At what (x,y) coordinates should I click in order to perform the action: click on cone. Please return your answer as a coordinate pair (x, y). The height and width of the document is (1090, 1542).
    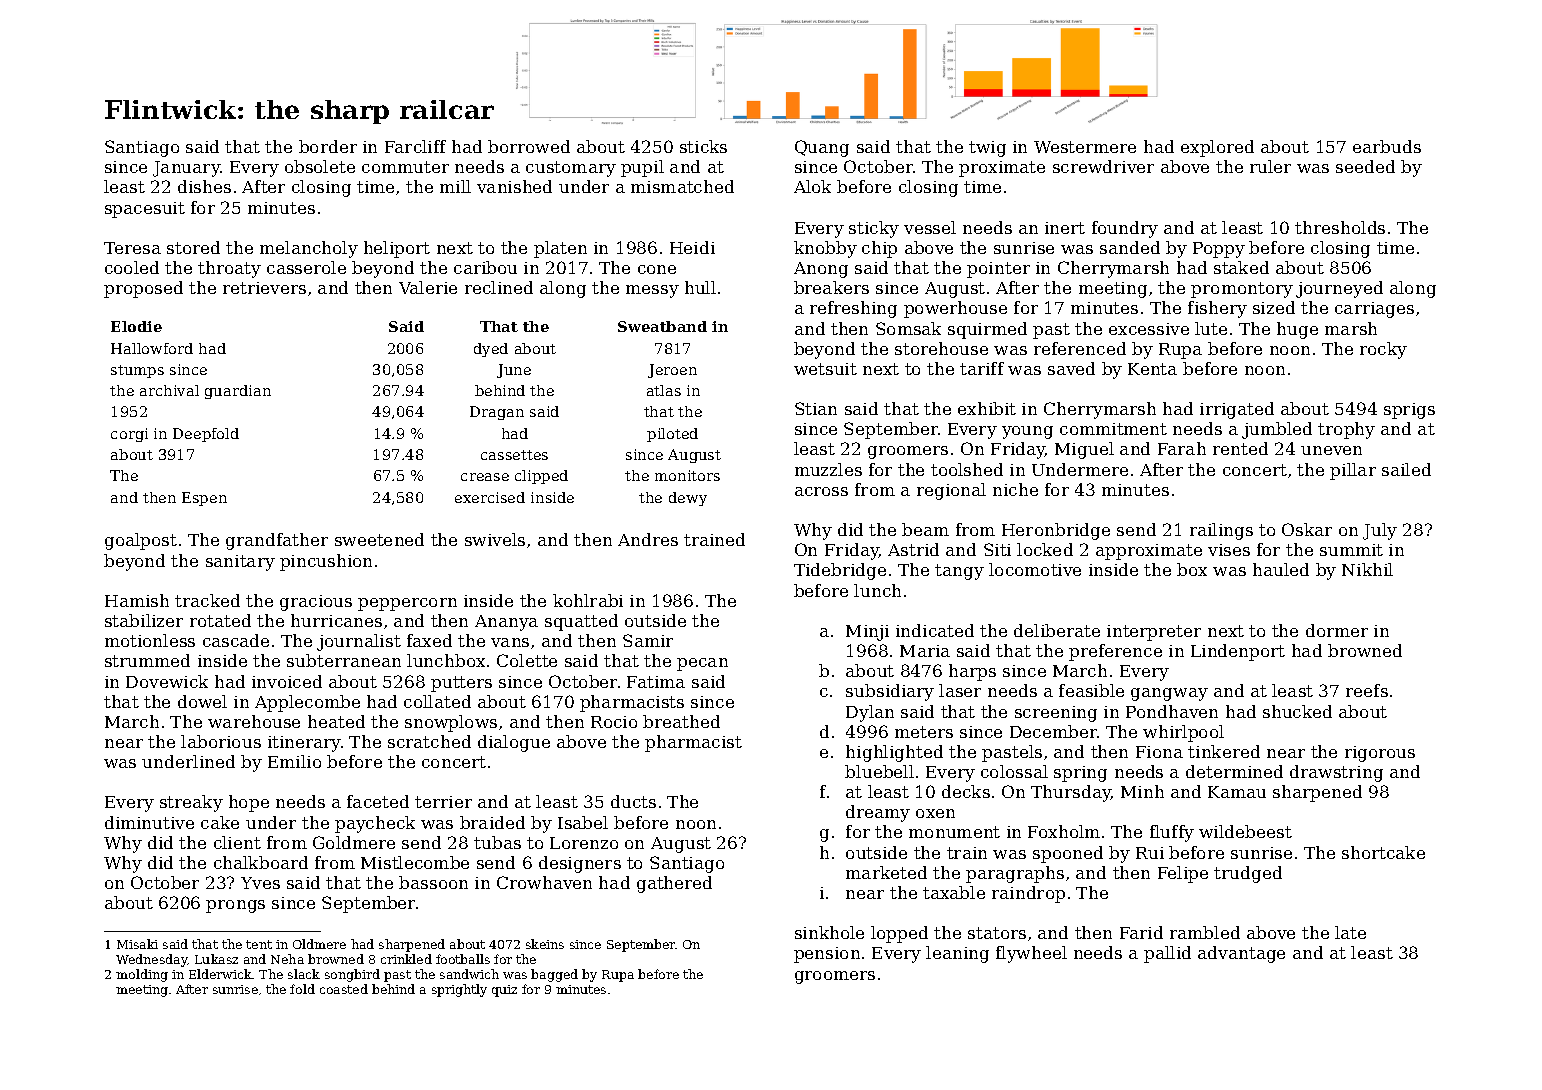
    Looking at the image, I should click on (657, 269).
